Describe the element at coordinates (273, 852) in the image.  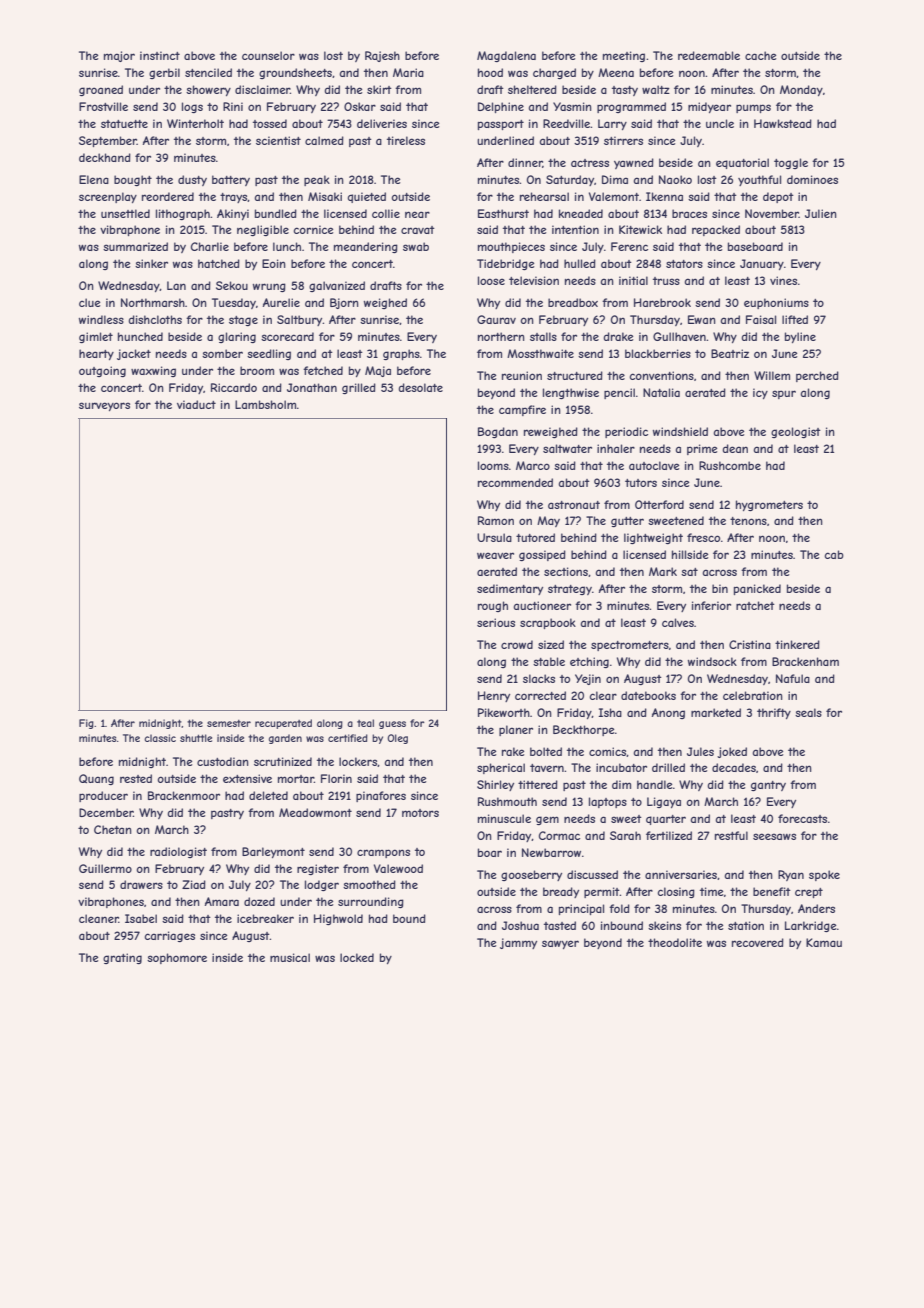
I see `Barleymont` at that location.
